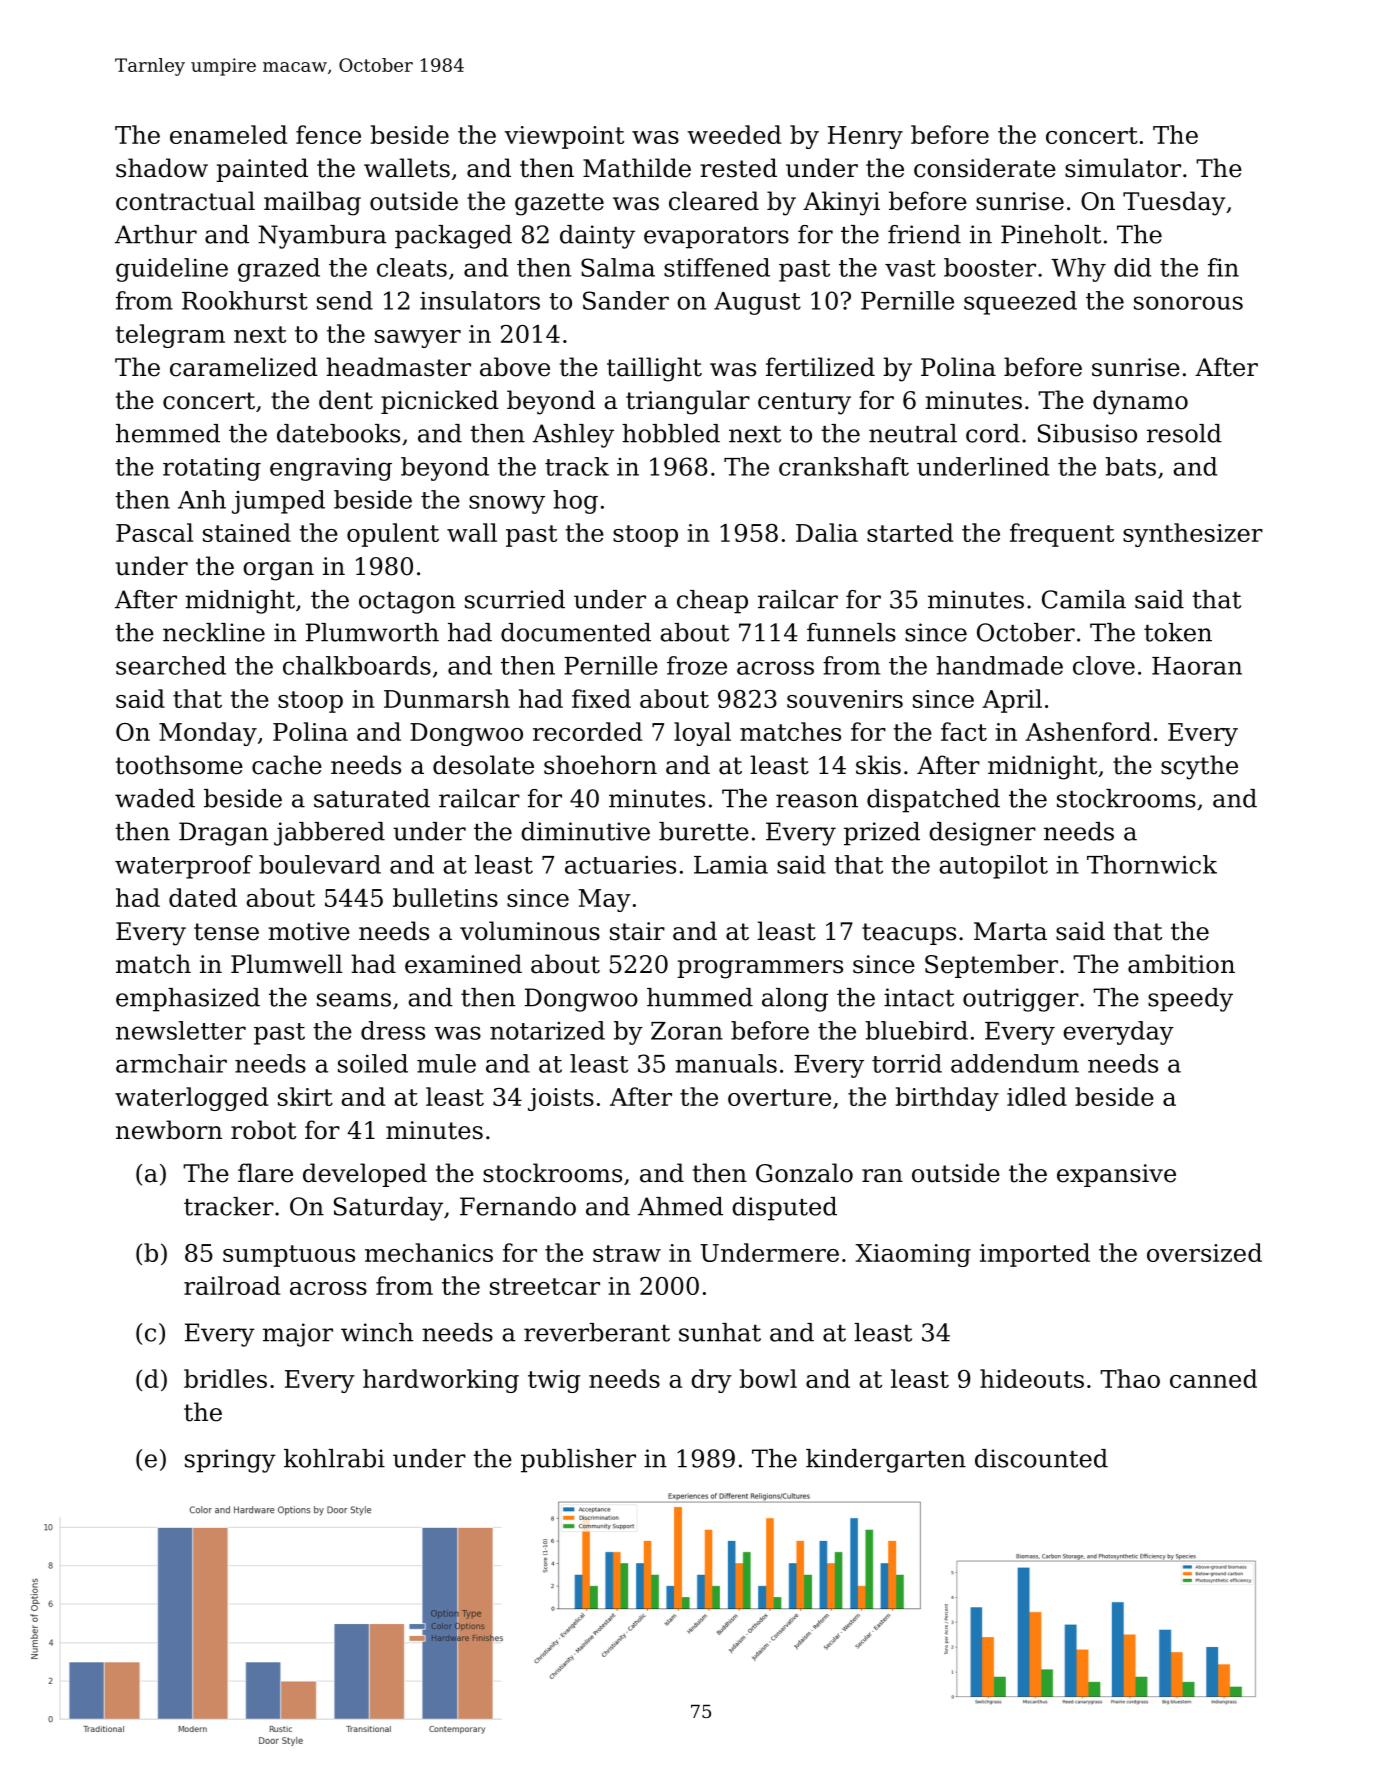  What do you see at coordinates (305, 1096) in the screenshot?
I see `skirt` at bounding box center [305, 1096].
